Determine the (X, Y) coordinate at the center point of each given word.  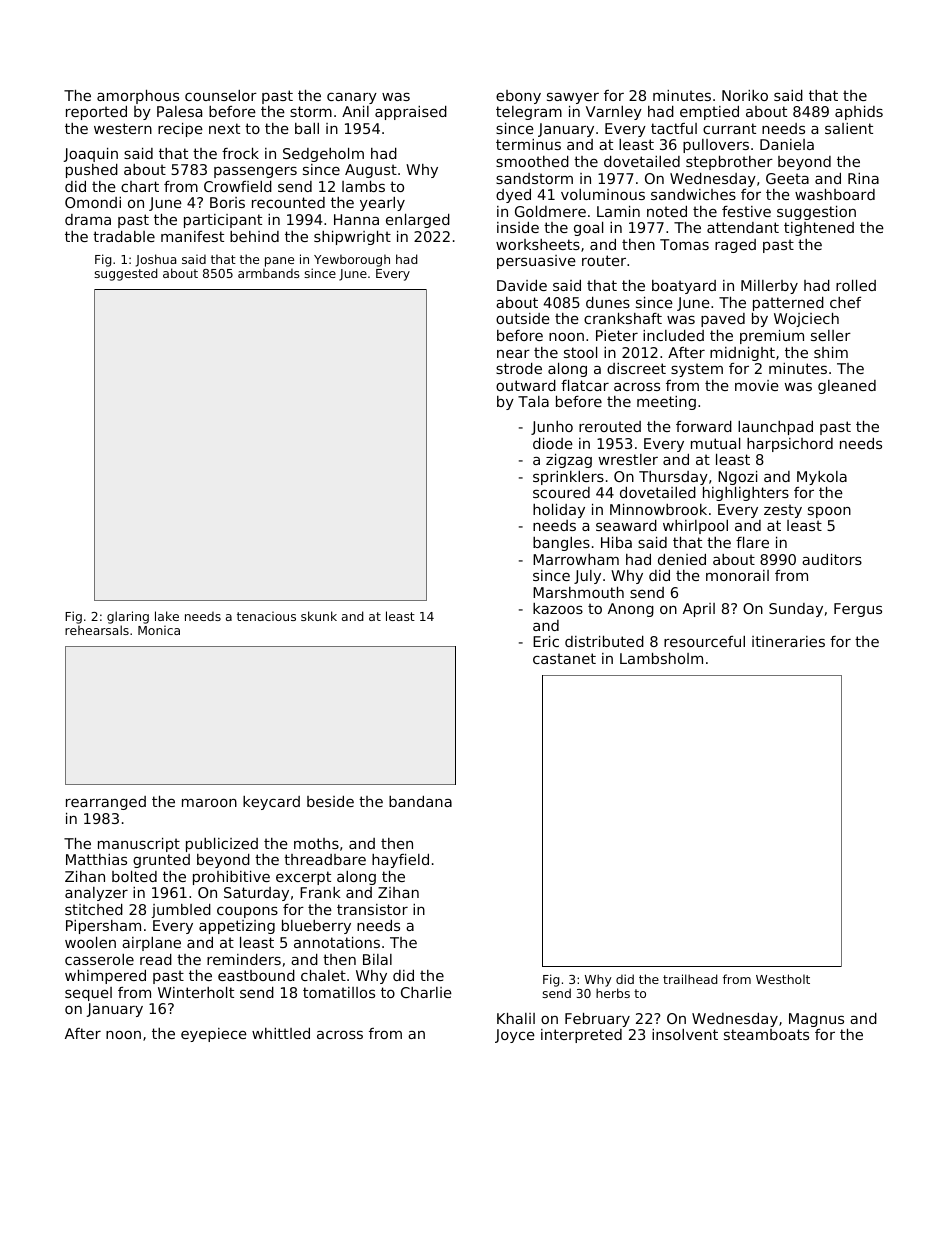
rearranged (106, 803)
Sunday (796, 610)
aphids (859, 113)
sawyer (573, 98)
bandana (420, 801)
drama (88, 219)
